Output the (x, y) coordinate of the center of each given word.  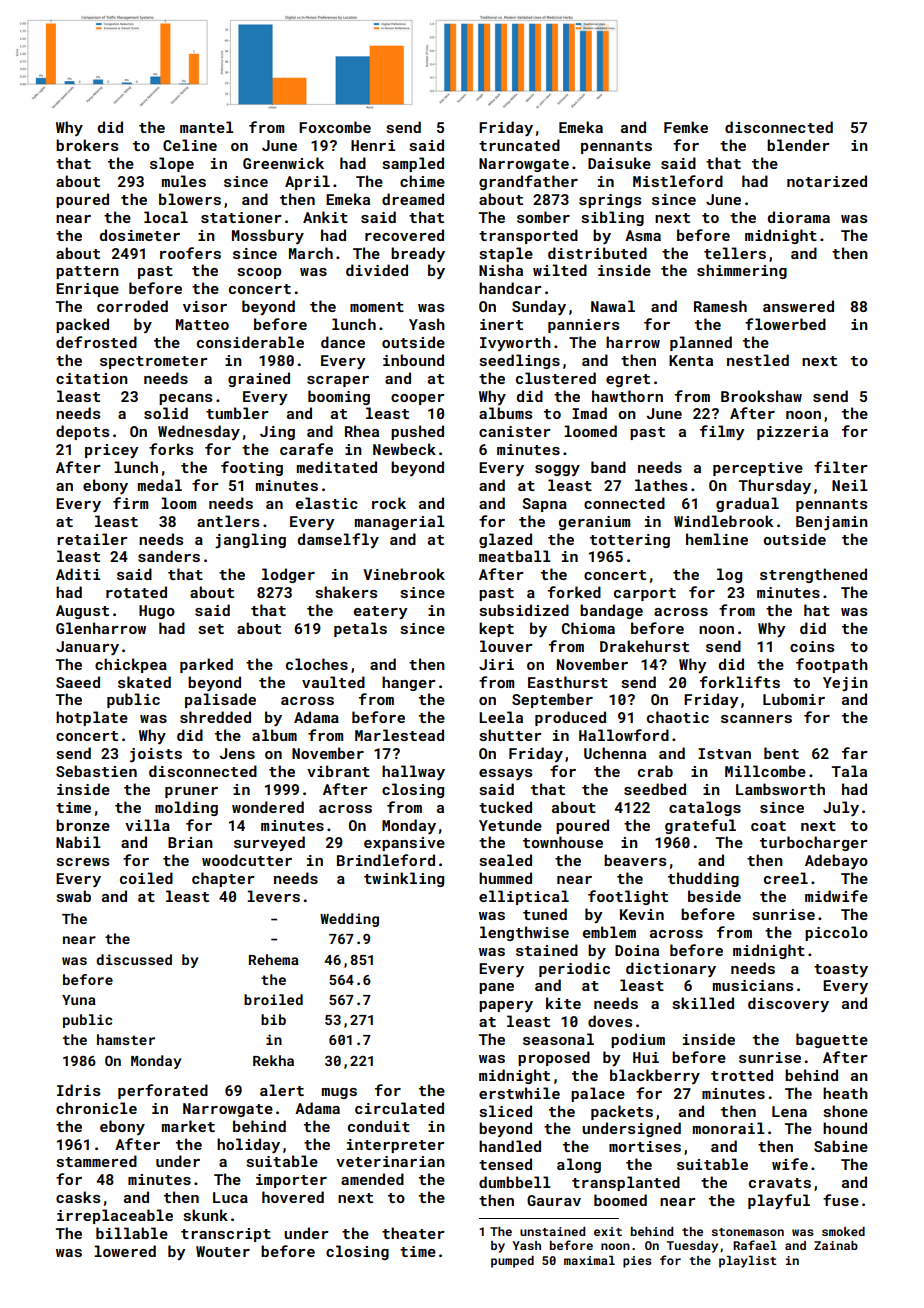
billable (132, 1233)
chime (422, 181)
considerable (250, 342)
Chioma (588, 628)
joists (156, 755)
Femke (686, 127)
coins (812, 646)
